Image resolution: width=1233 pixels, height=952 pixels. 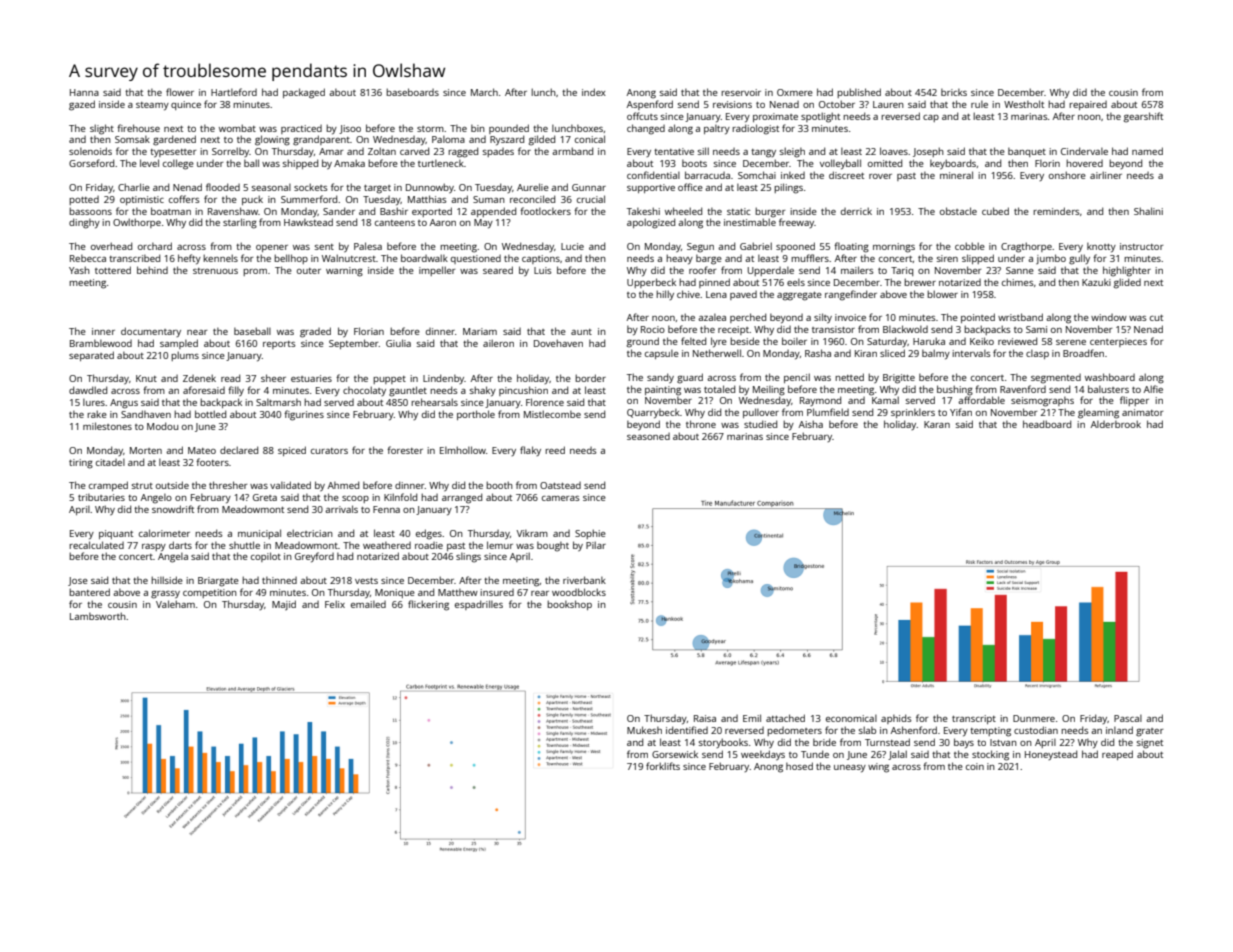 I want to click on headboard, so click(x=1047, y=424).
